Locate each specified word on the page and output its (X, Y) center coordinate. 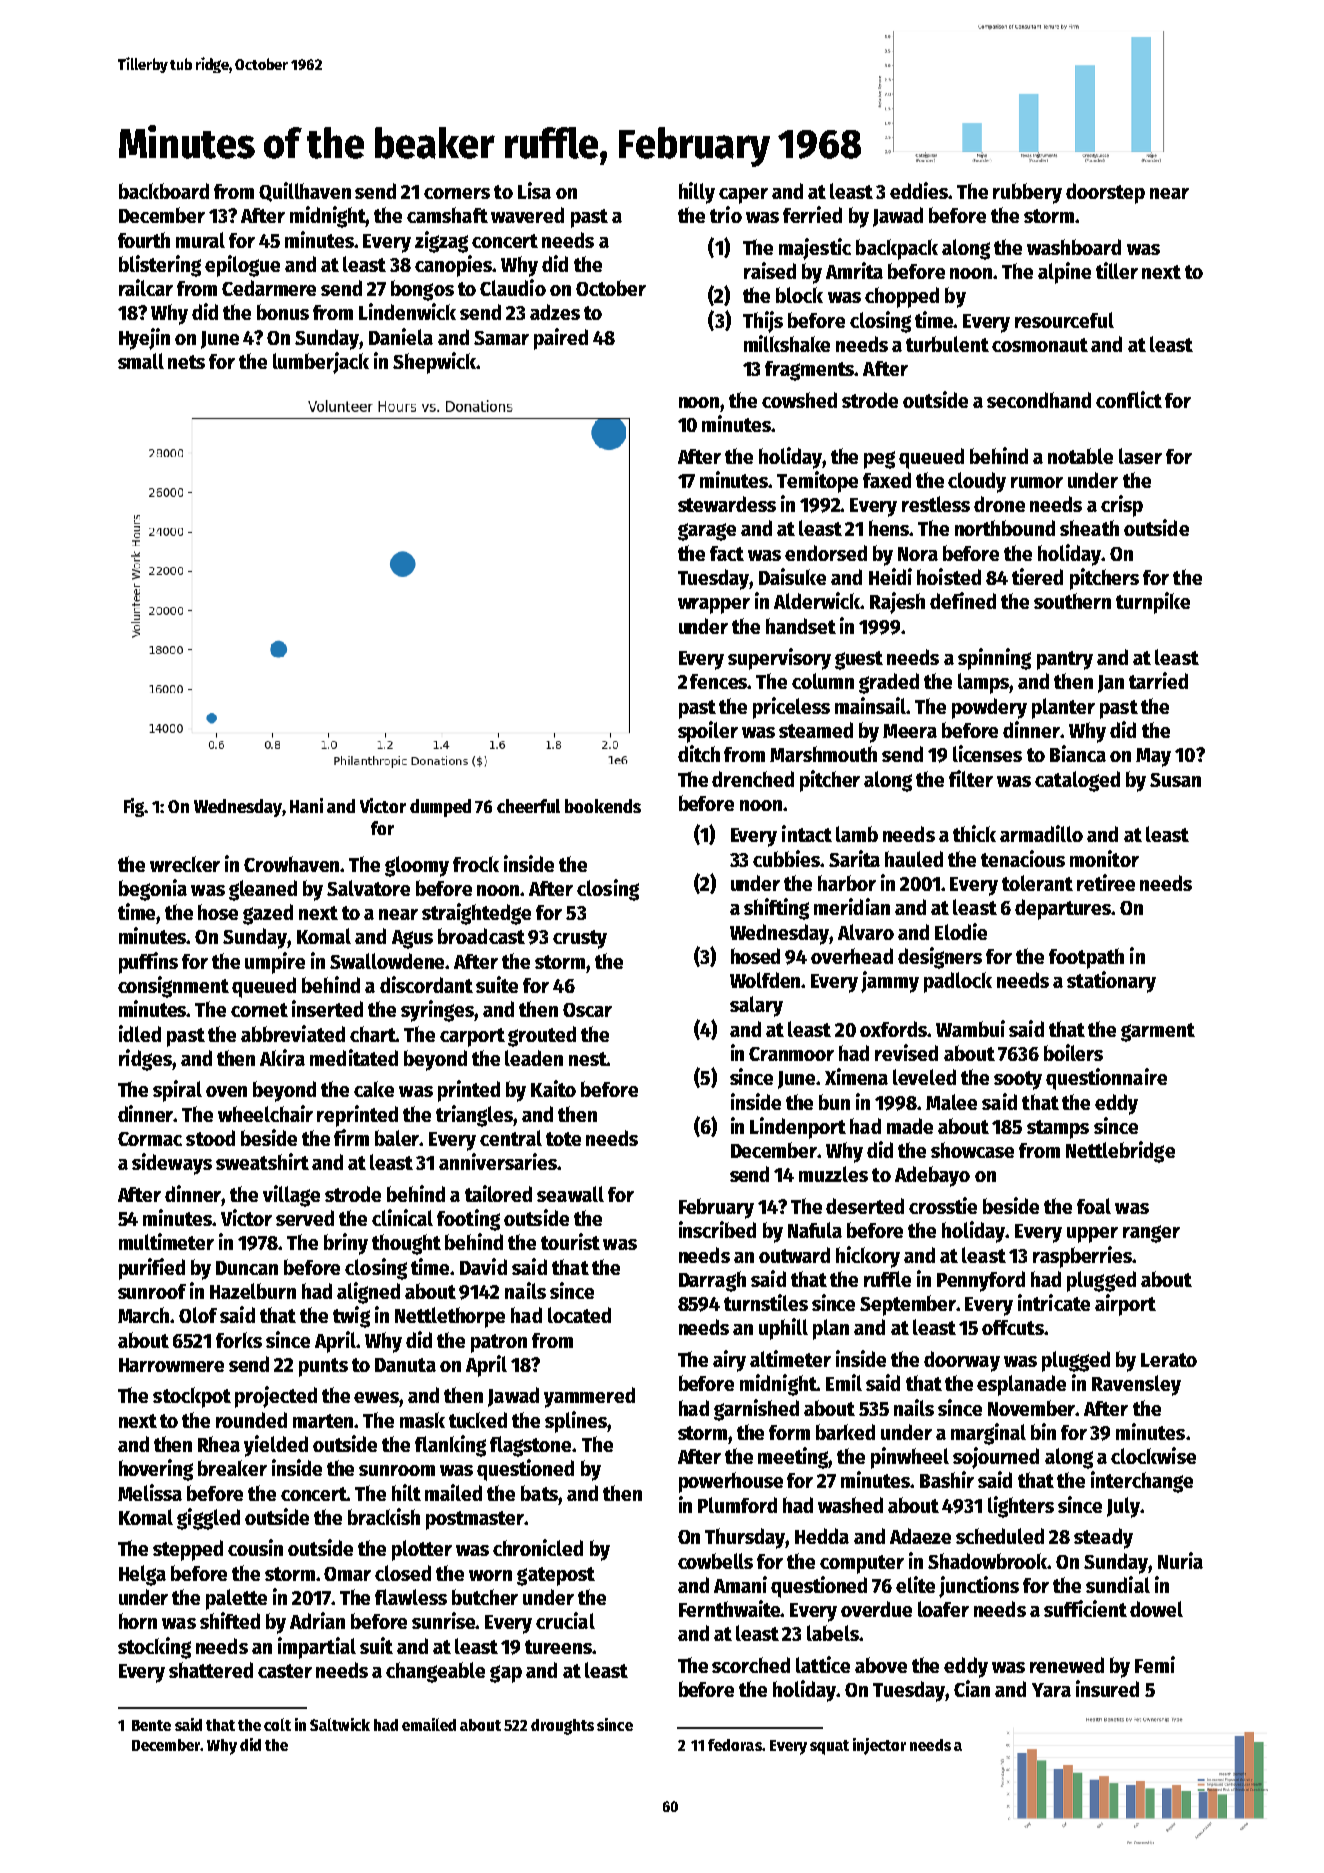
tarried (1158, 680)
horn (138, 1621)
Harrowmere (171, 1365)
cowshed (799, 400)
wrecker (185, 864)
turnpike (1153, 603)
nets (186, 362)
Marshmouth (823, 754)
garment (1158, 1032)
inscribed (717, 1229)
